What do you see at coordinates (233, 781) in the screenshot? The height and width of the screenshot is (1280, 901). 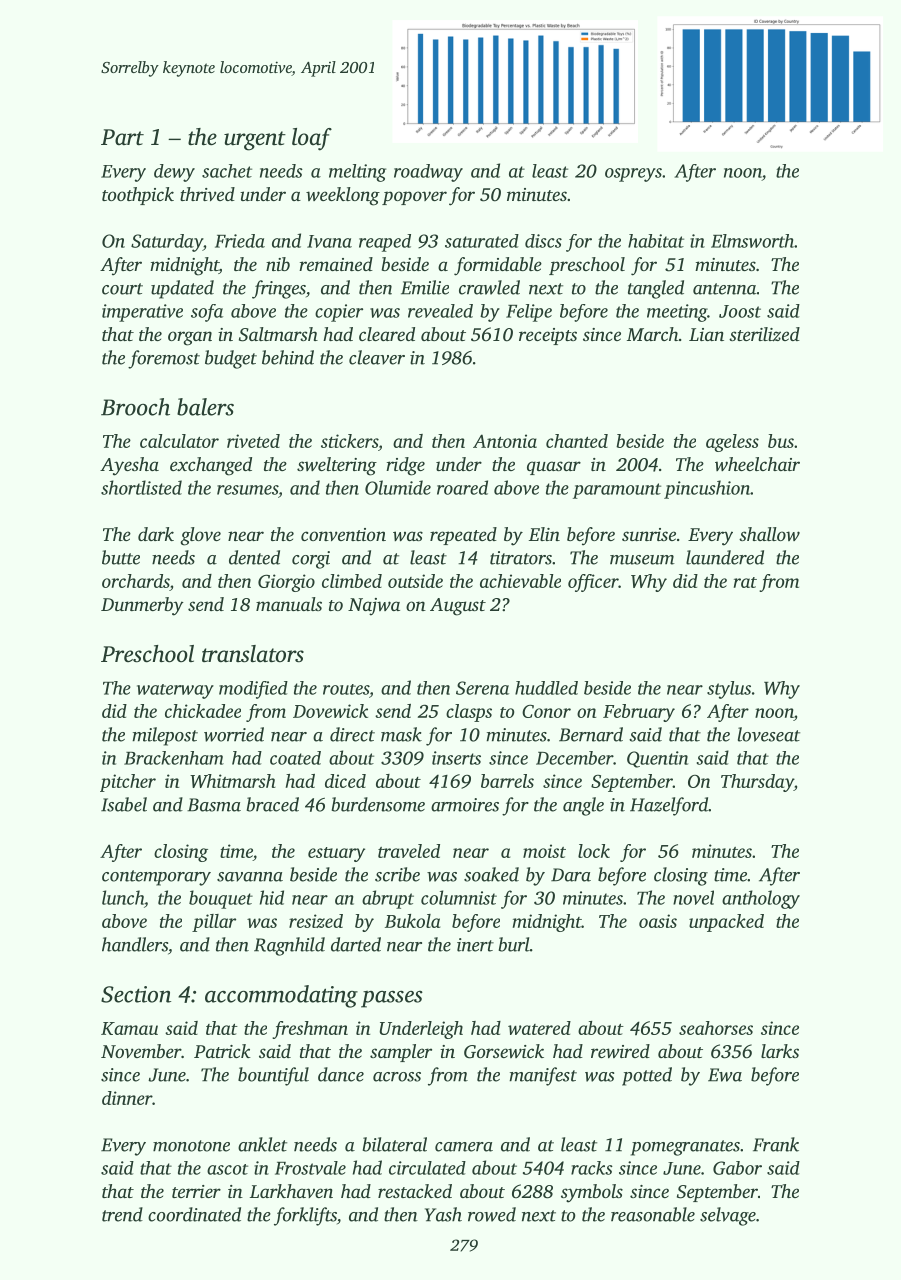 I see `Whitmarsh` at bounding box center [233, 781].
